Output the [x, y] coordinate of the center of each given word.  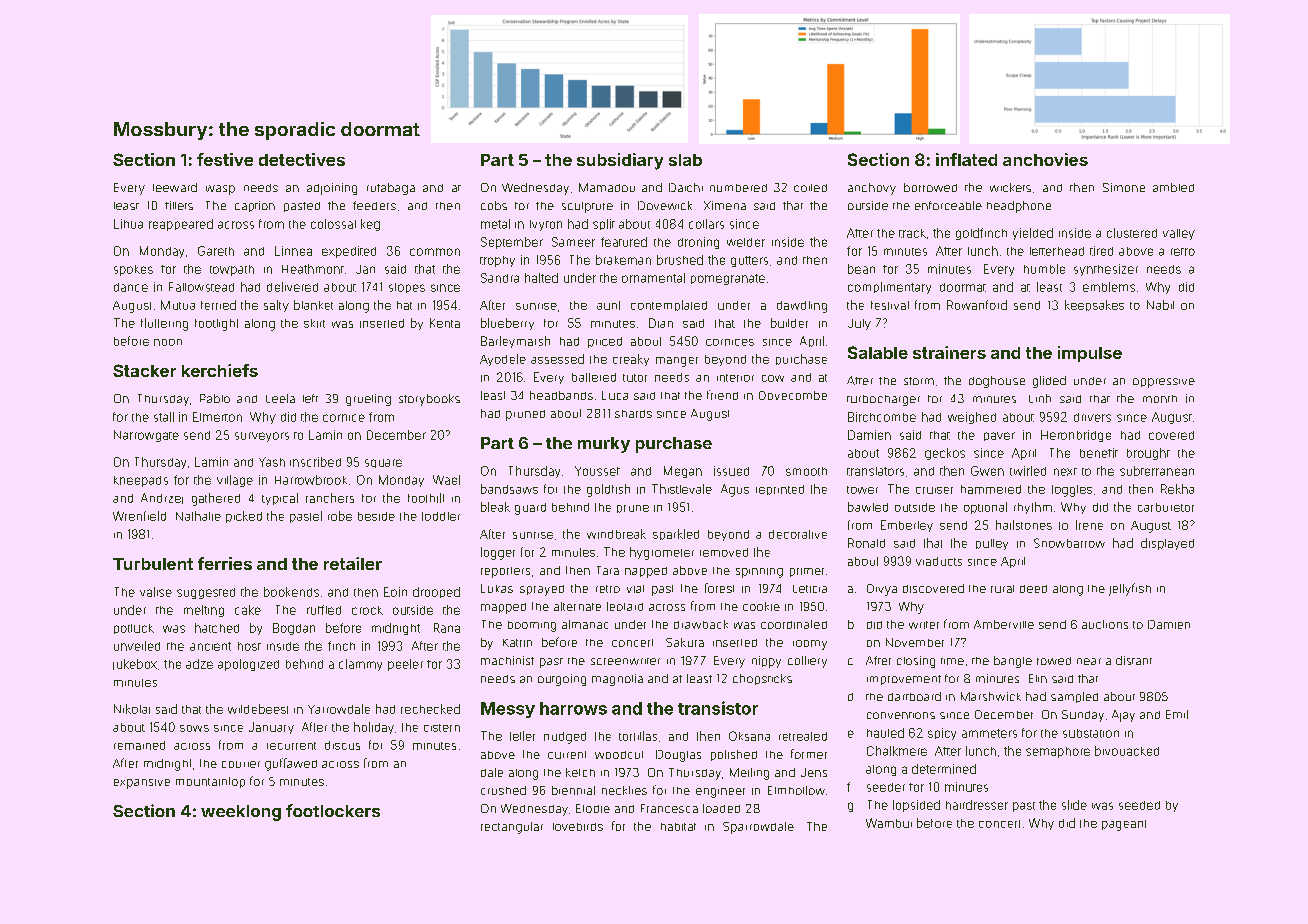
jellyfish [1130, 589]
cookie [761, 606]
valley [1179, 234]
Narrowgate [146, 436]
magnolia [617, 680]
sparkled [676, 534]
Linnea [293, 251]
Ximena [725, 205]
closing [916, 662]
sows [194, 728]
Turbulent [153, 564]
